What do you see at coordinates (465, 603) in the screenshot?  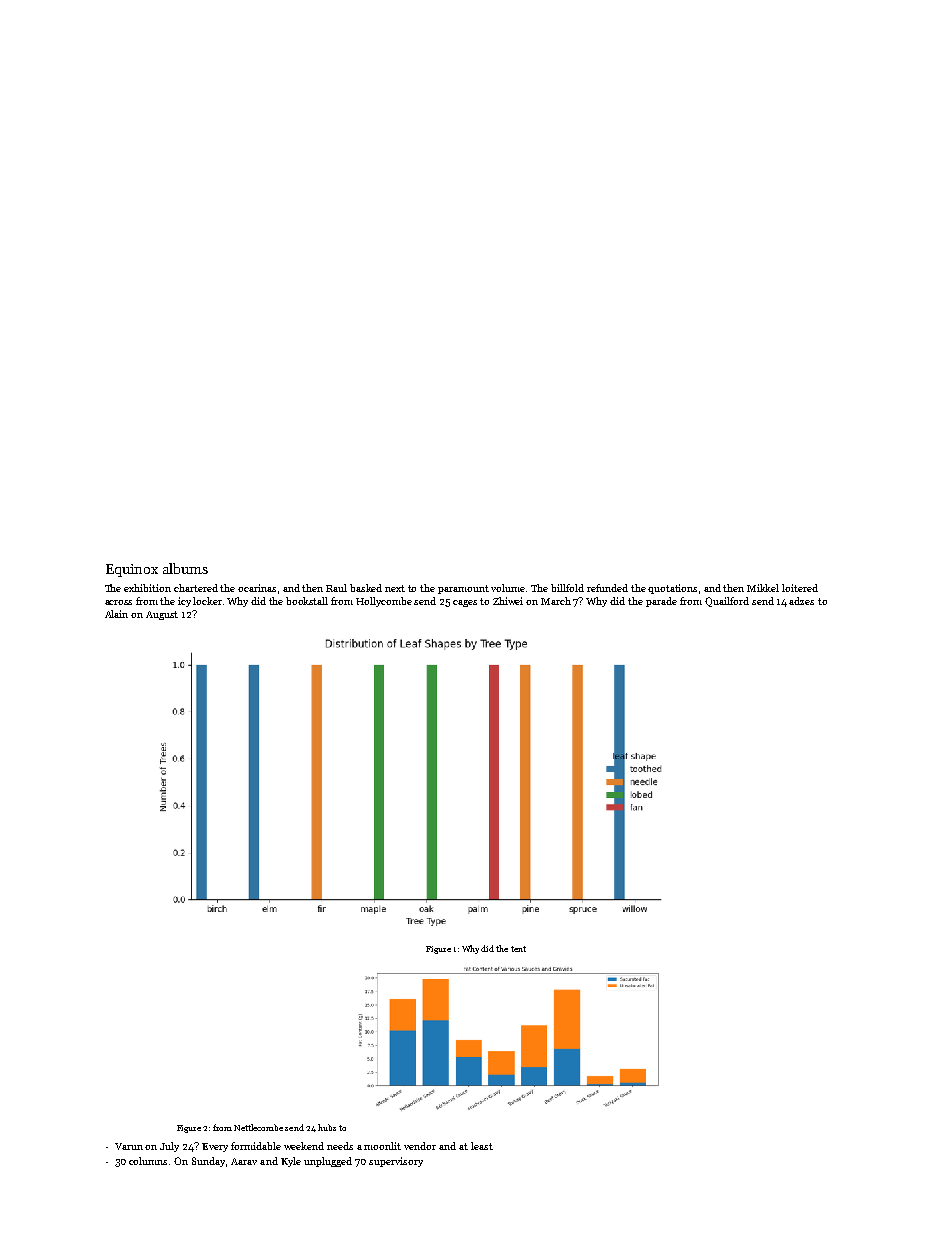 I see `cages` at bounding box center [465, 603].
